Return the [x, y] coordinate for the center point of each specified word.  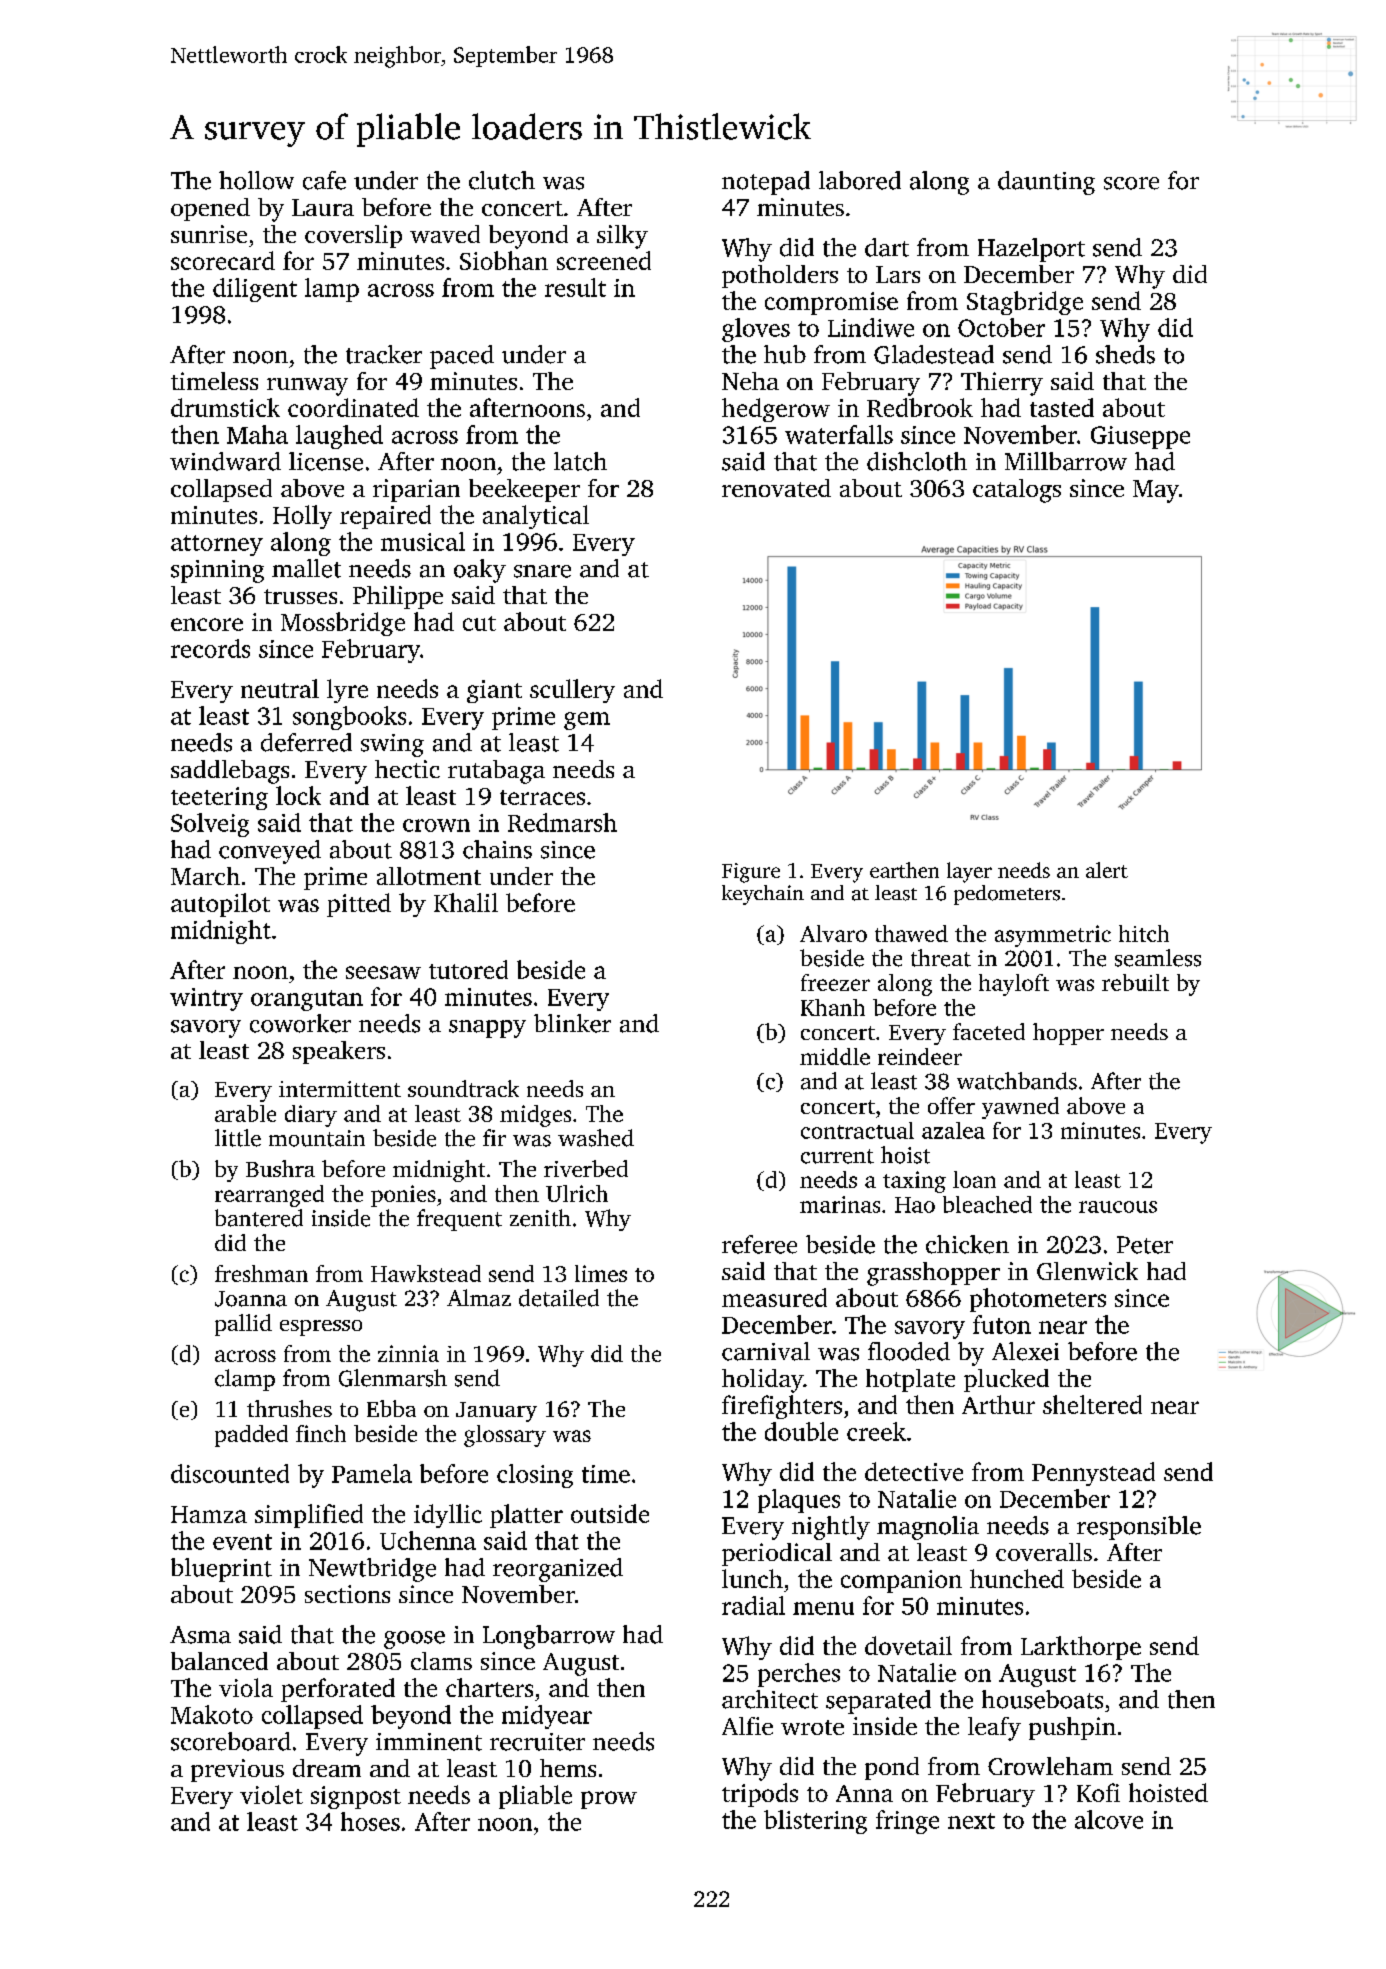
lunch [752, 1578]
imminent [429, 1742]
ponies [403, 1196]
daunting [1046, 183]
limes [601, 1273]
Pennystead [1093, 1474]
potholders [780, 276]
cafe [324, 180]
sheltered [1092, 1404]
